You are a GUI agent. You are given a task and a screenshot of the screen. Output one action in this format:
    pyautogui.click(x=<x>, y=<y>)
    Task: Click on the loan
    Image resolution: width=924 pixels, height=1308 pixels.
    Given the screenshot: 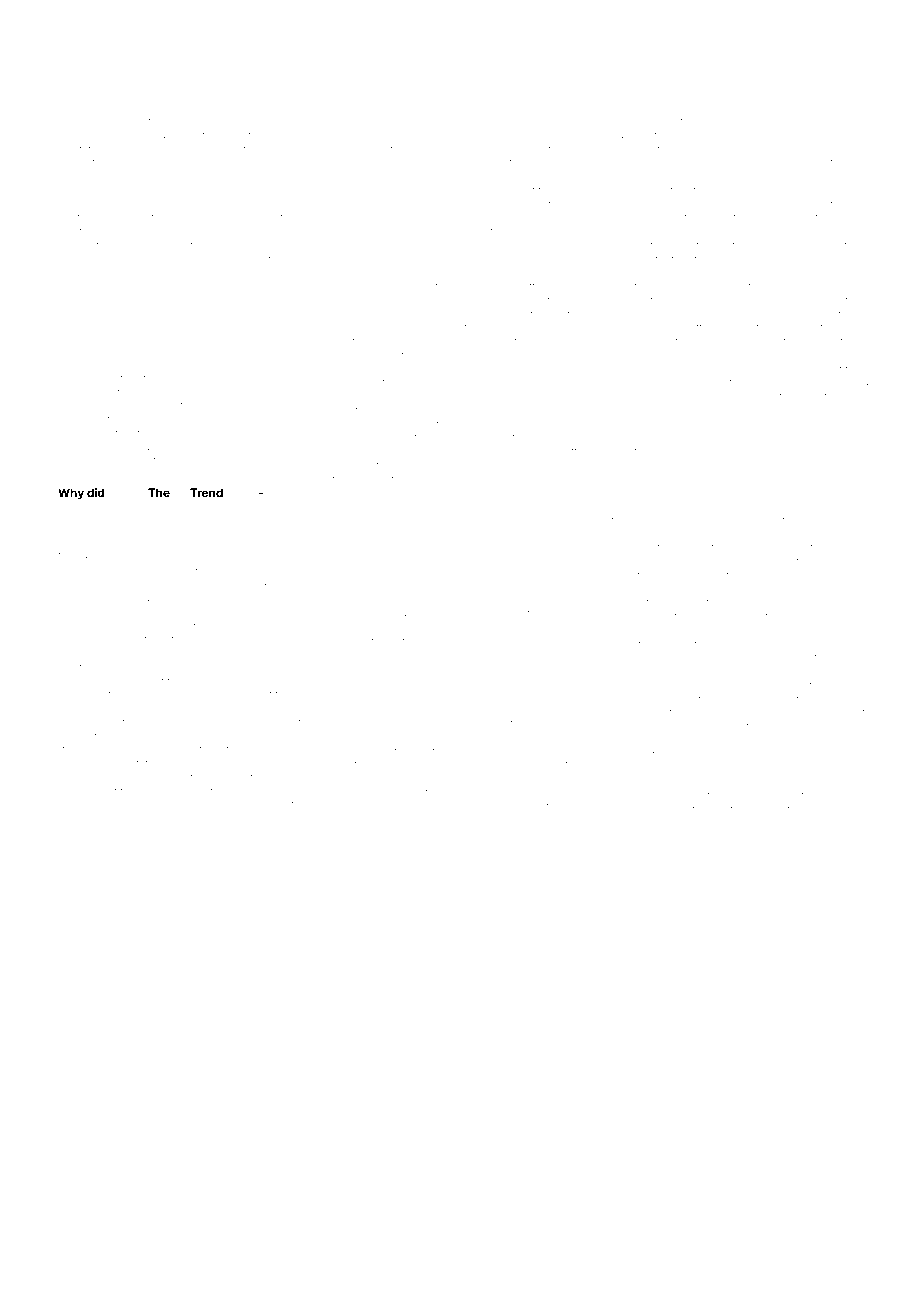 What is the action you would take?
    pyautogui.click(x=227, y=805)
